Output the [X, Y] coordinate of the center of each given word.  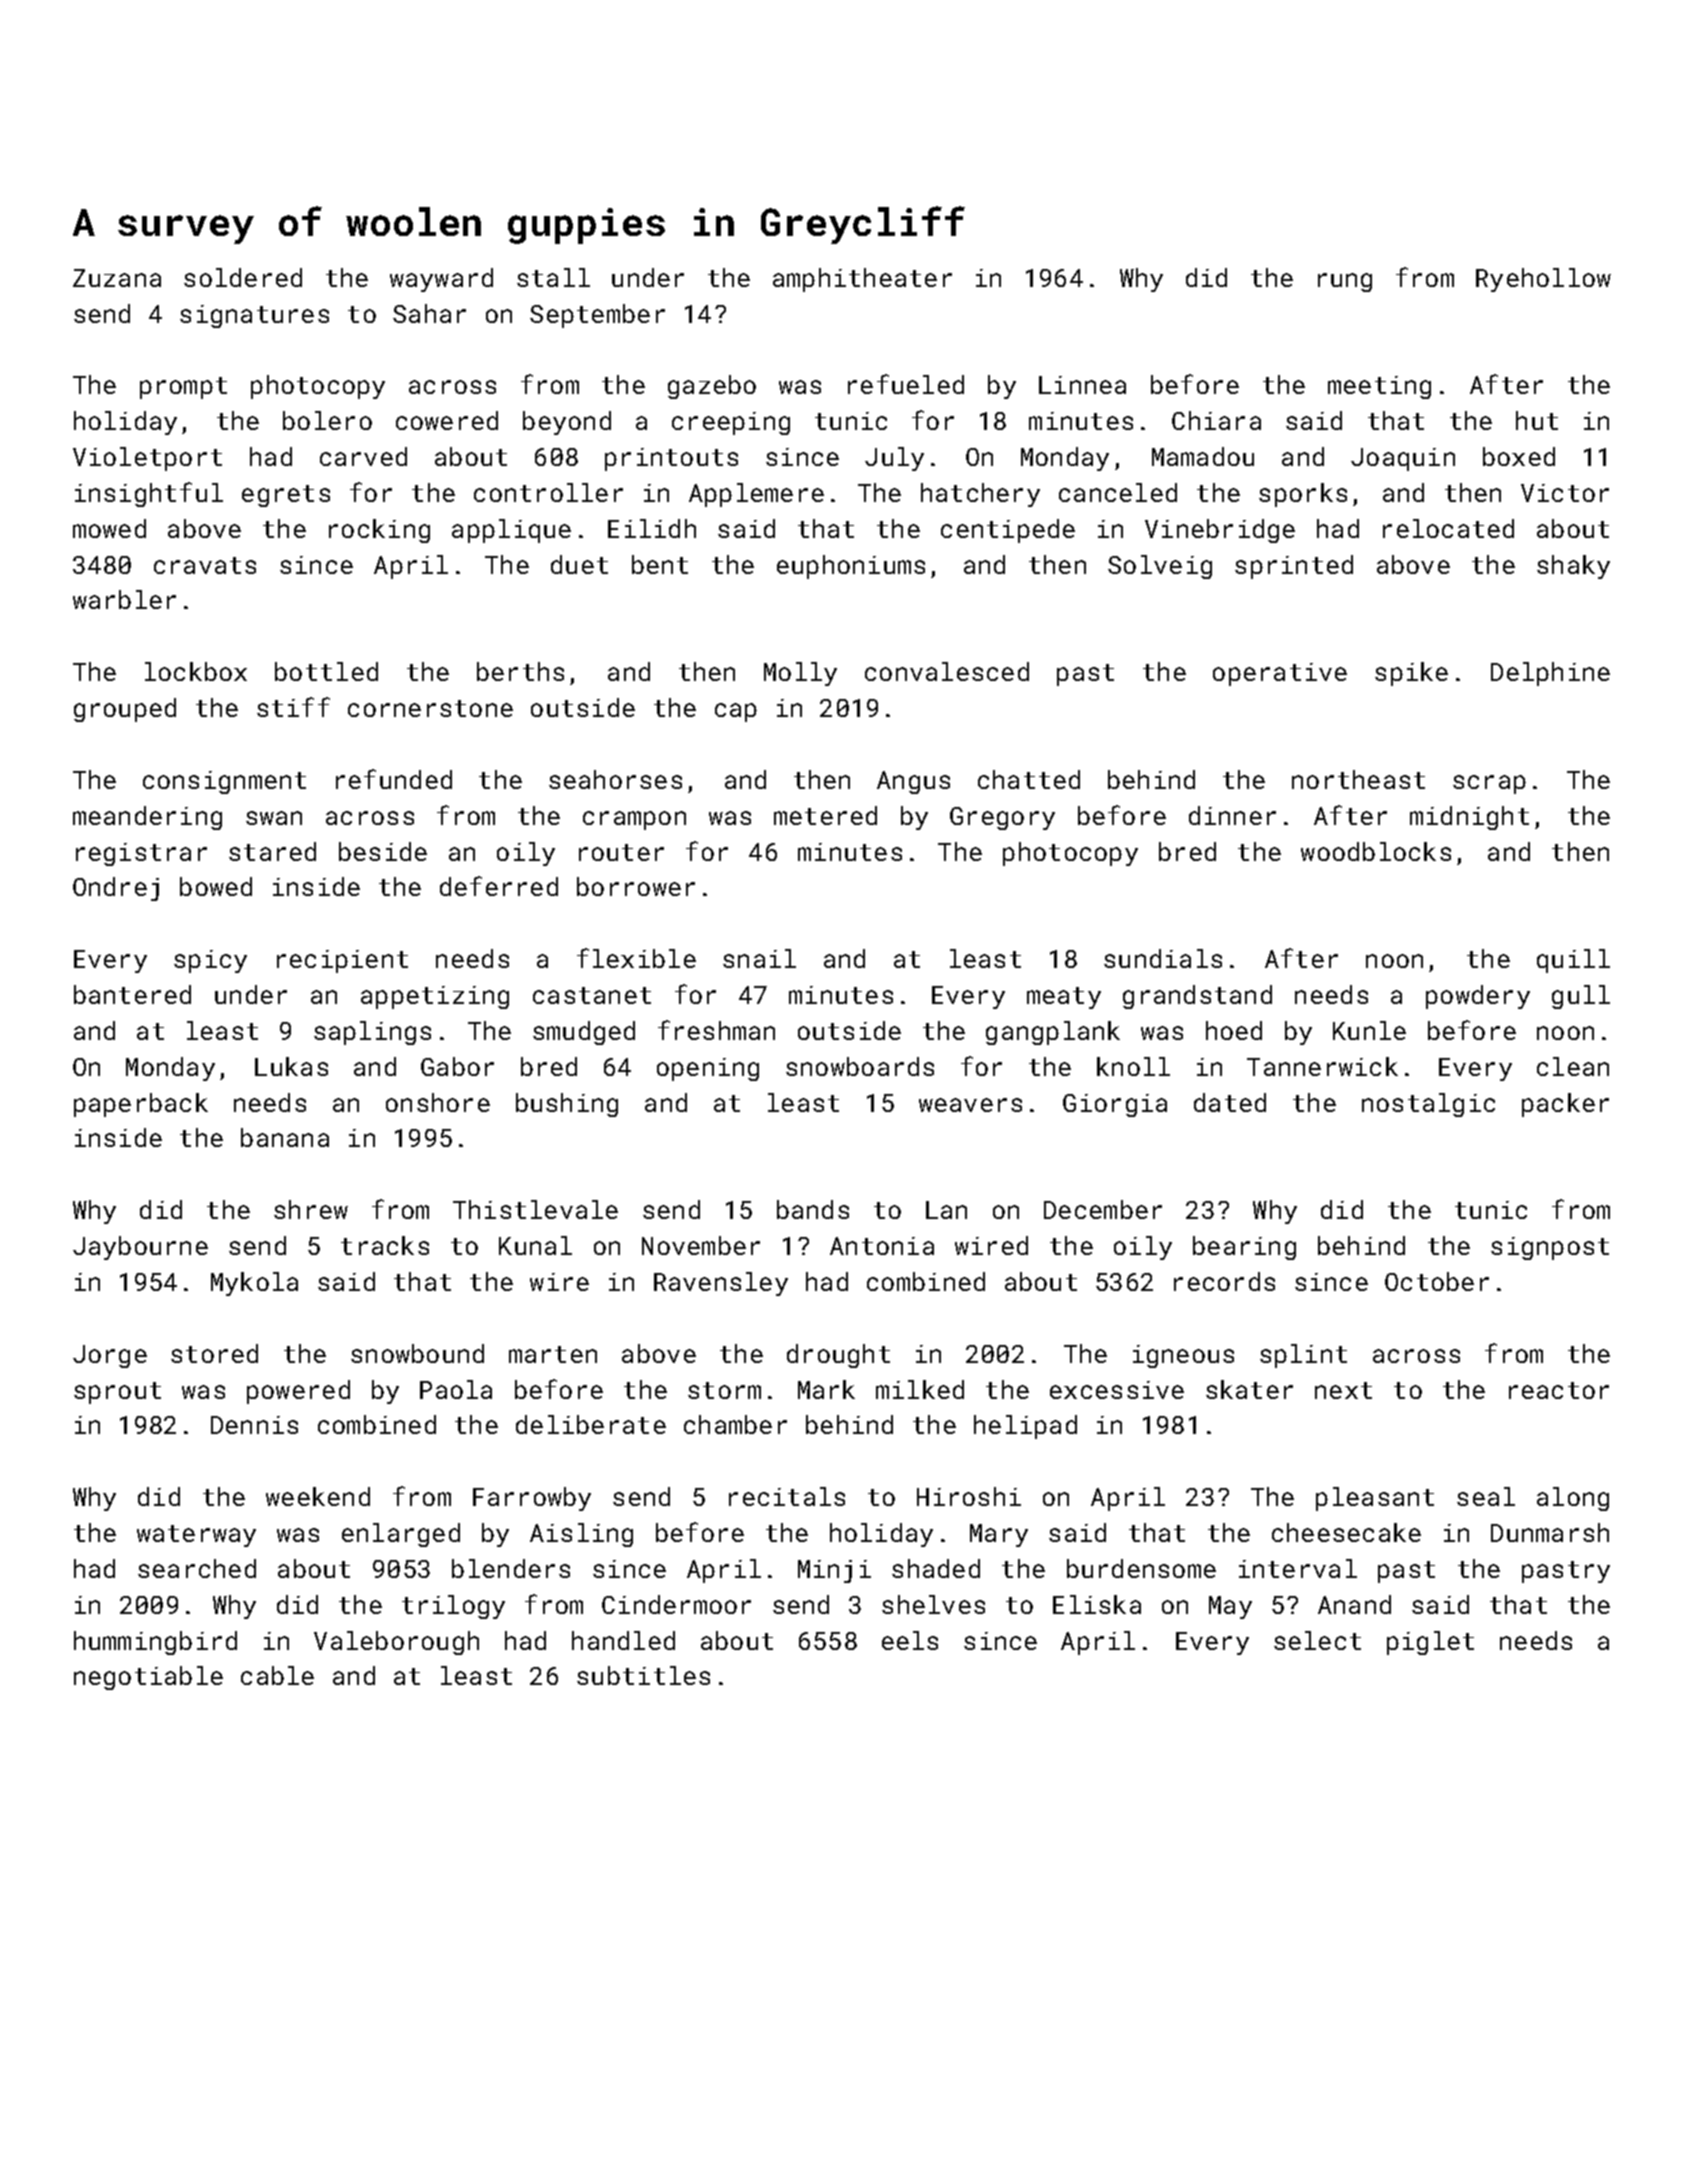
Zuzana [117, 278]
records [1224, 1281]
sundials [1163, 958]
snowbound [417, 1353]
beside [383, 851]
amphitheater [862, 280]
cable [277, 1675]
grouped [125, 710]
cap [736, 712]
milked [920, 1389]
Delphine [1550, 674]
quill [1573, 961]
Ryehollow [1543, 280]
